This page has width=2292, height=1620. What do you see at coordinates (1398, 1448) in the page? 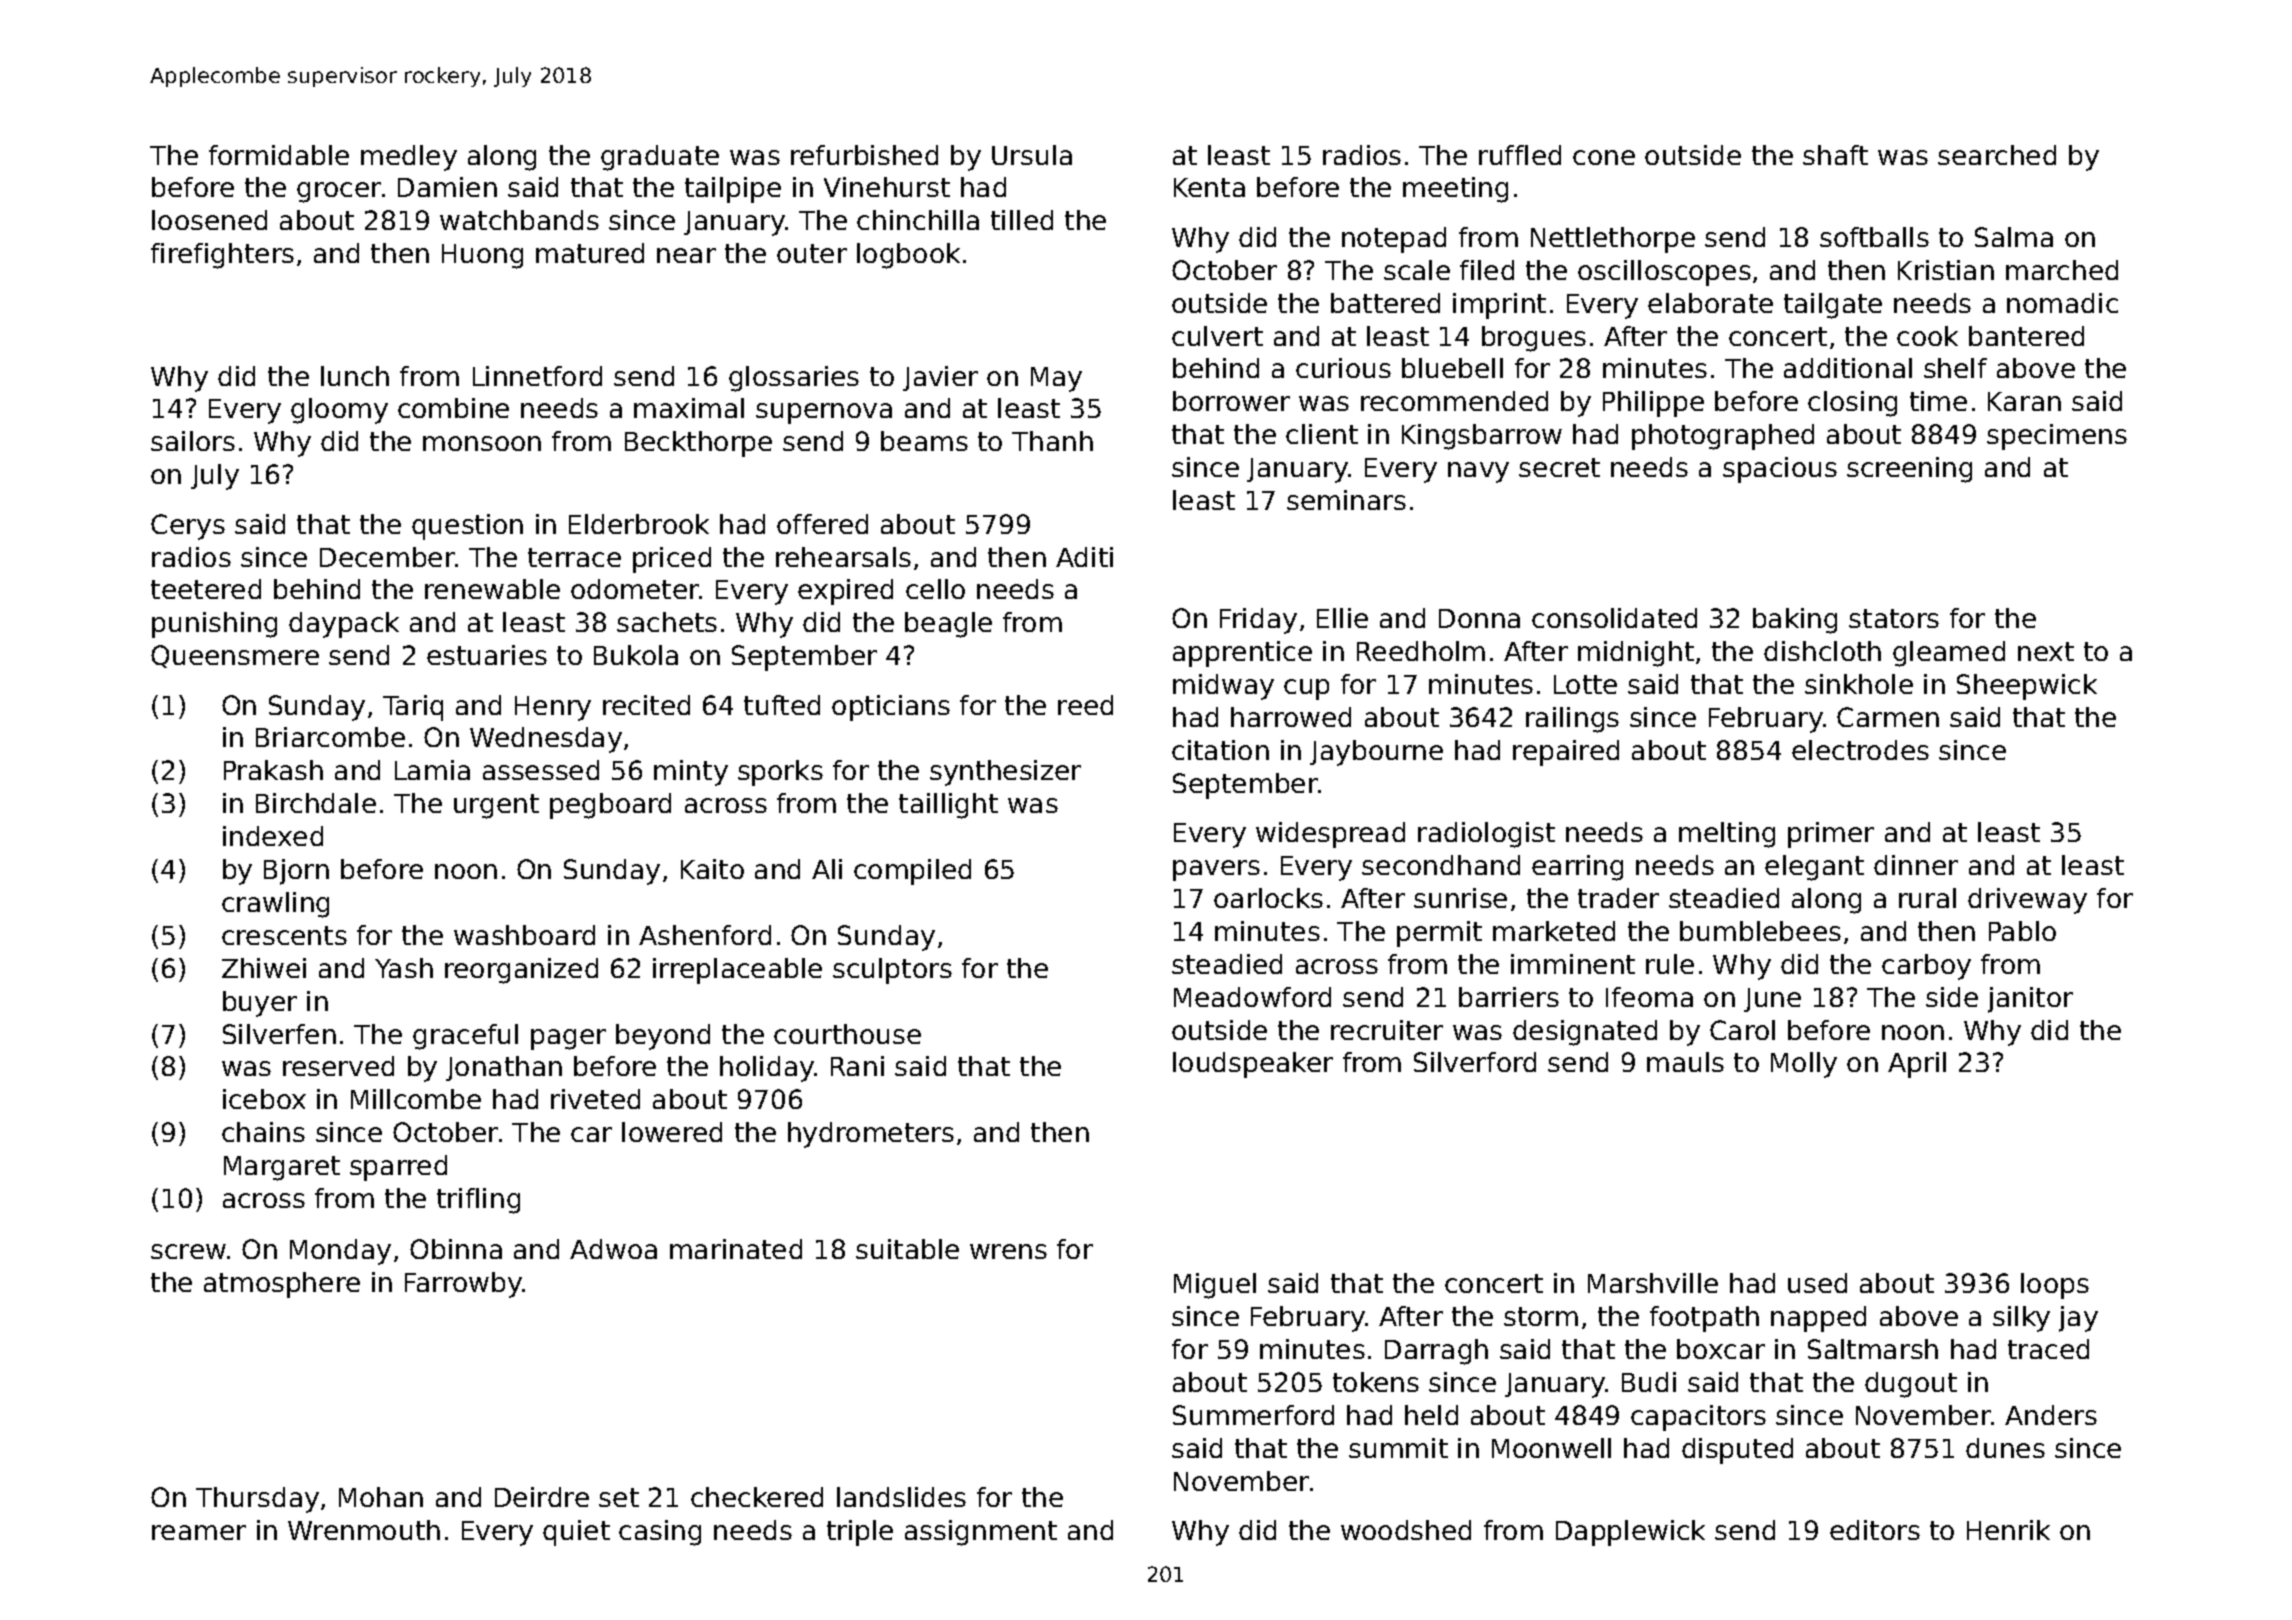
I see `summit` at bounding box center [1398, 1448].
